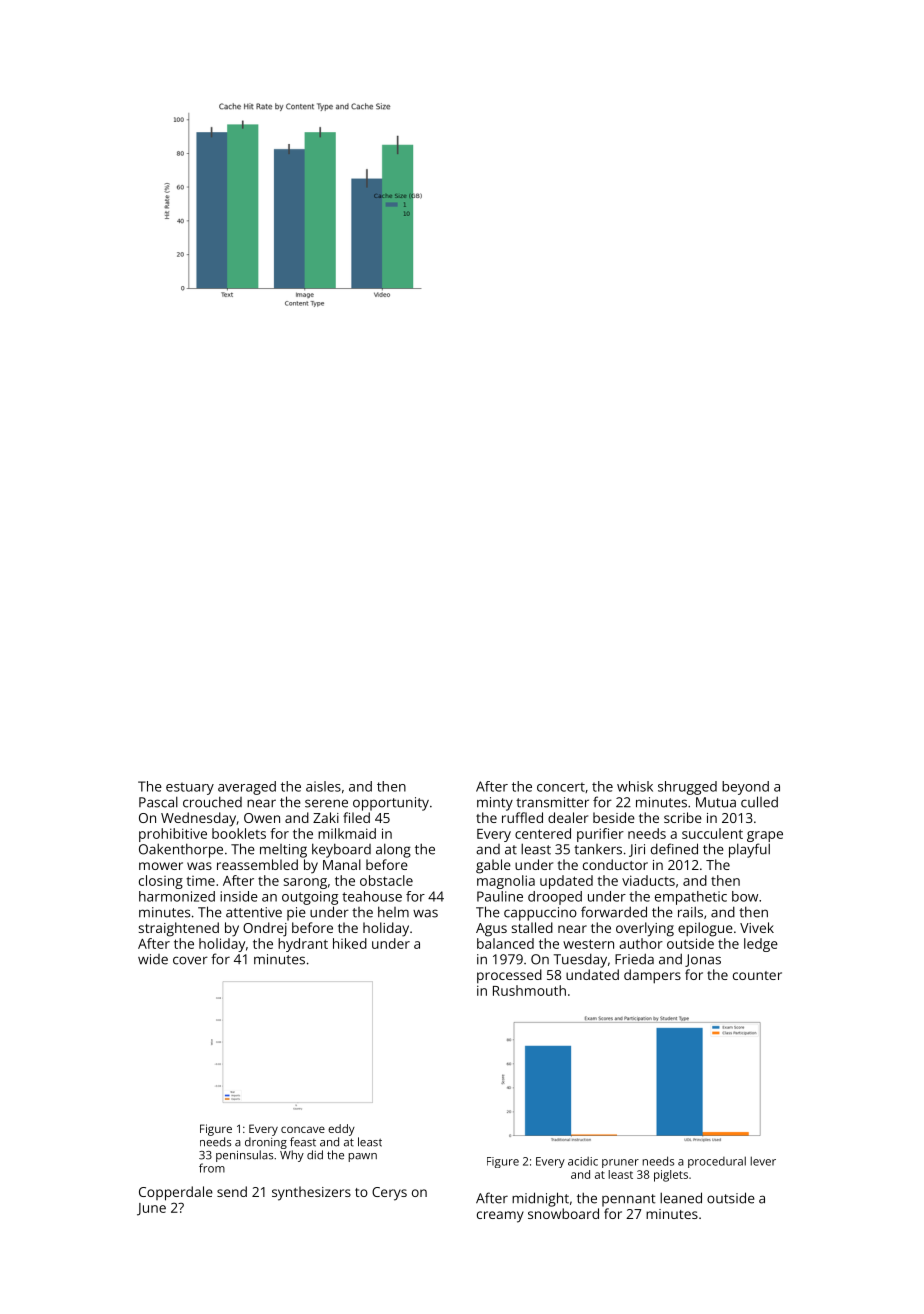  What do you see at coordinates (543, 833) in the image?
I see `centered` at bounding box center [543, 833].
